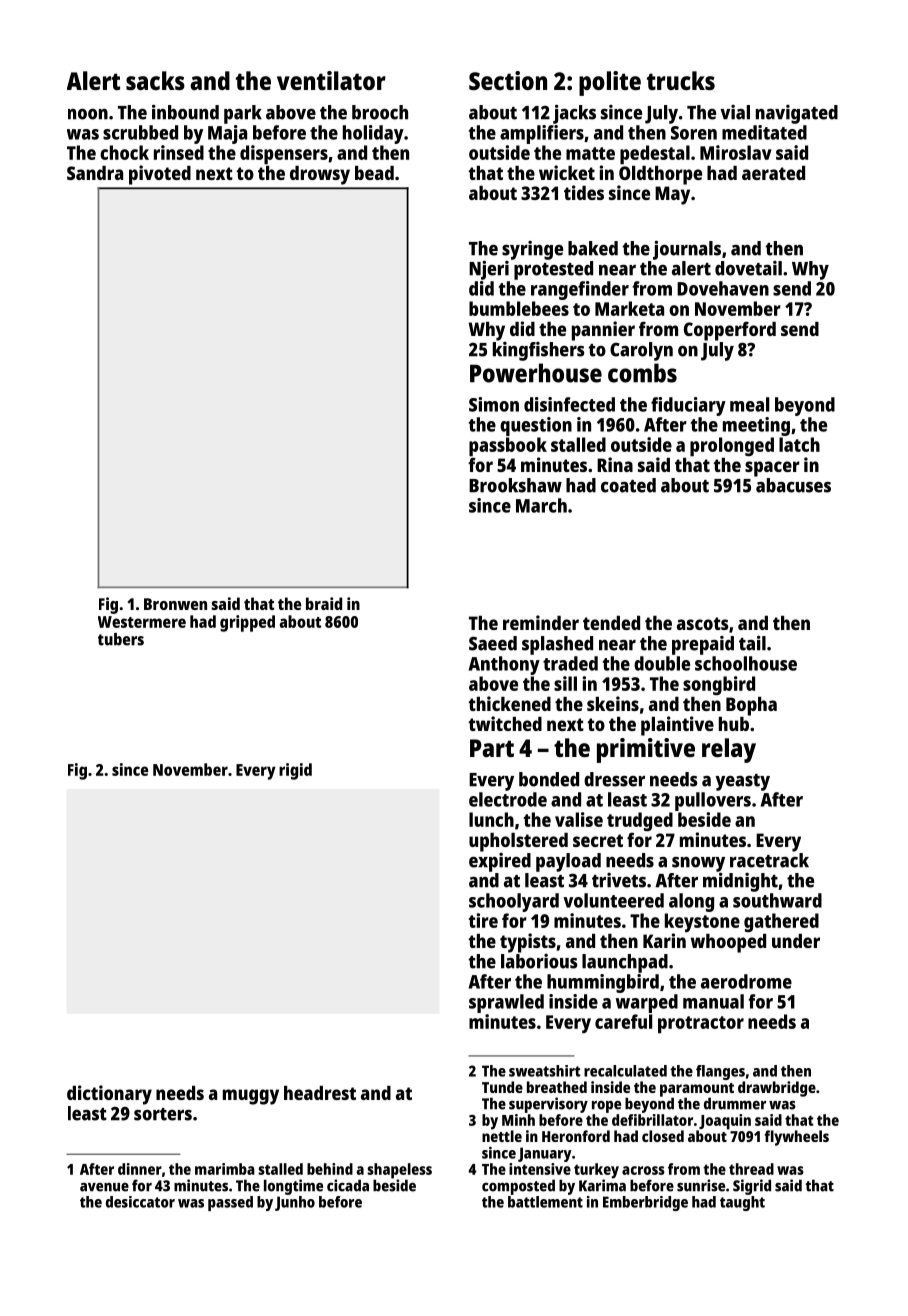  What do you see at coordinates (399, 1171) in the screenshot?
I see `shapeless` at bounding box center [399, 1171].
